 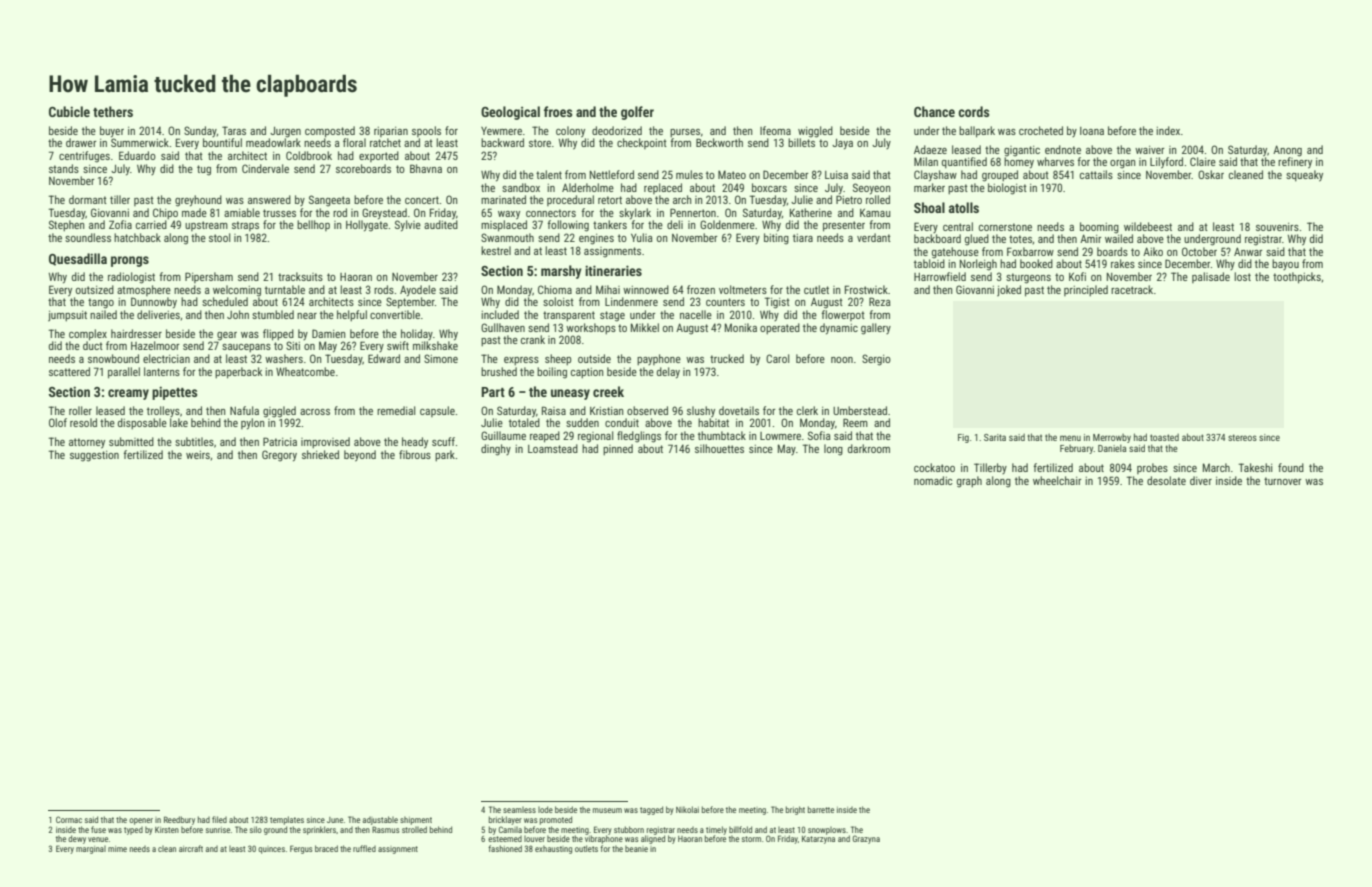 I want to click on nomadic, so click(x=933, y=480).
